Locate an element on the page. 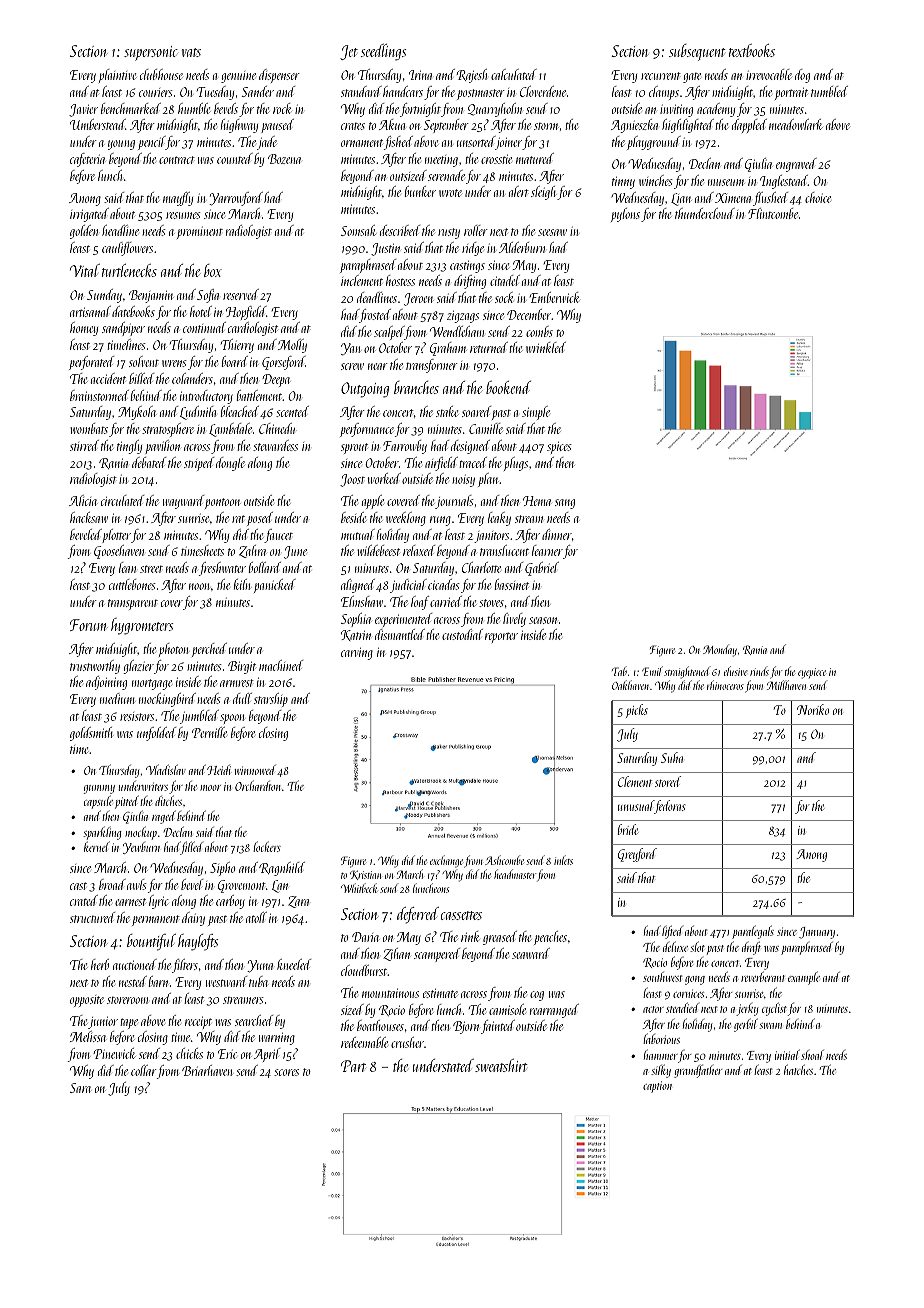  plaintive is located at coordinates (118, 76).
